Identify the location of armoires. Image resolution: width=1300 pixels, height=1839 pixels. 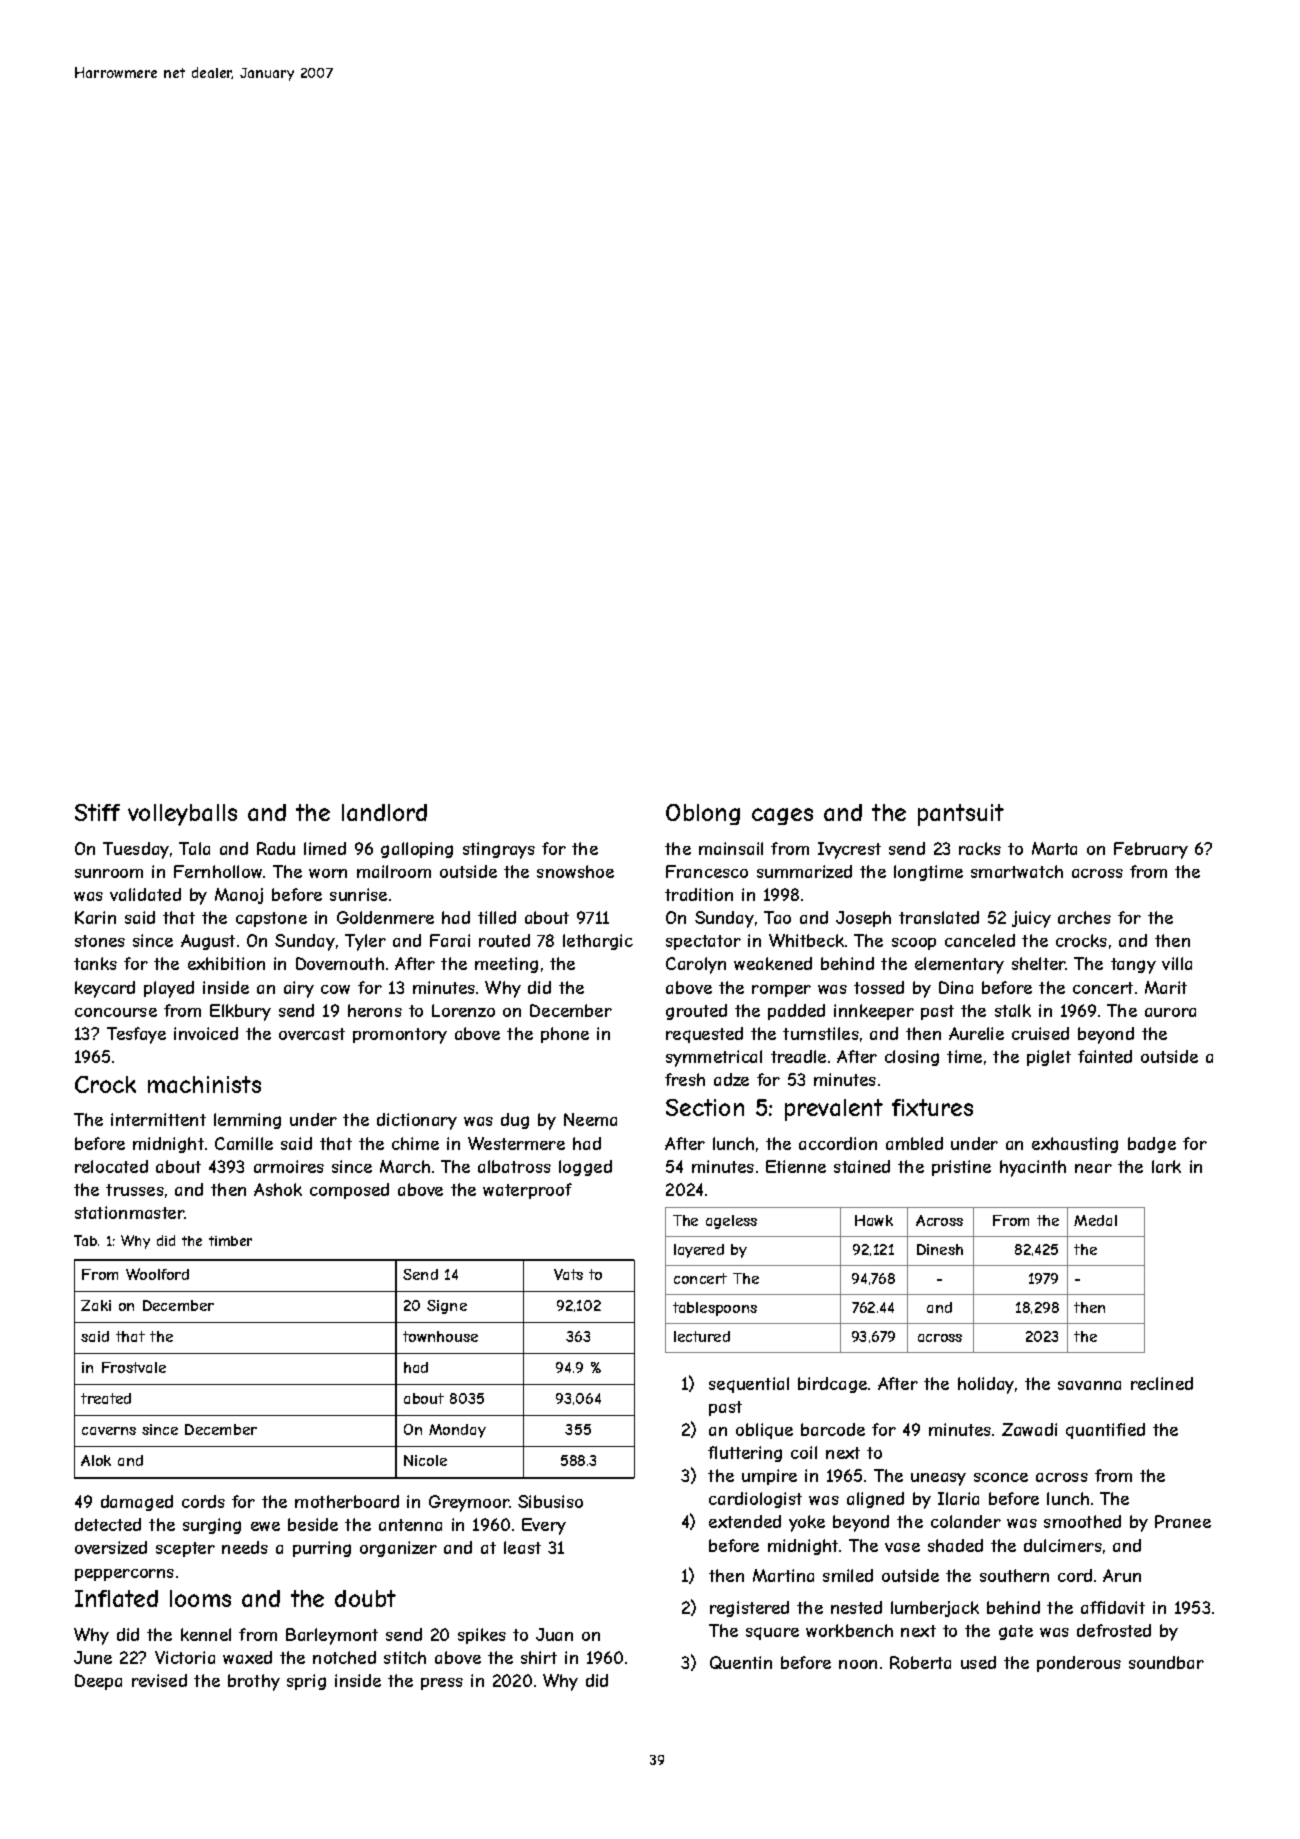
(289, 1166).
